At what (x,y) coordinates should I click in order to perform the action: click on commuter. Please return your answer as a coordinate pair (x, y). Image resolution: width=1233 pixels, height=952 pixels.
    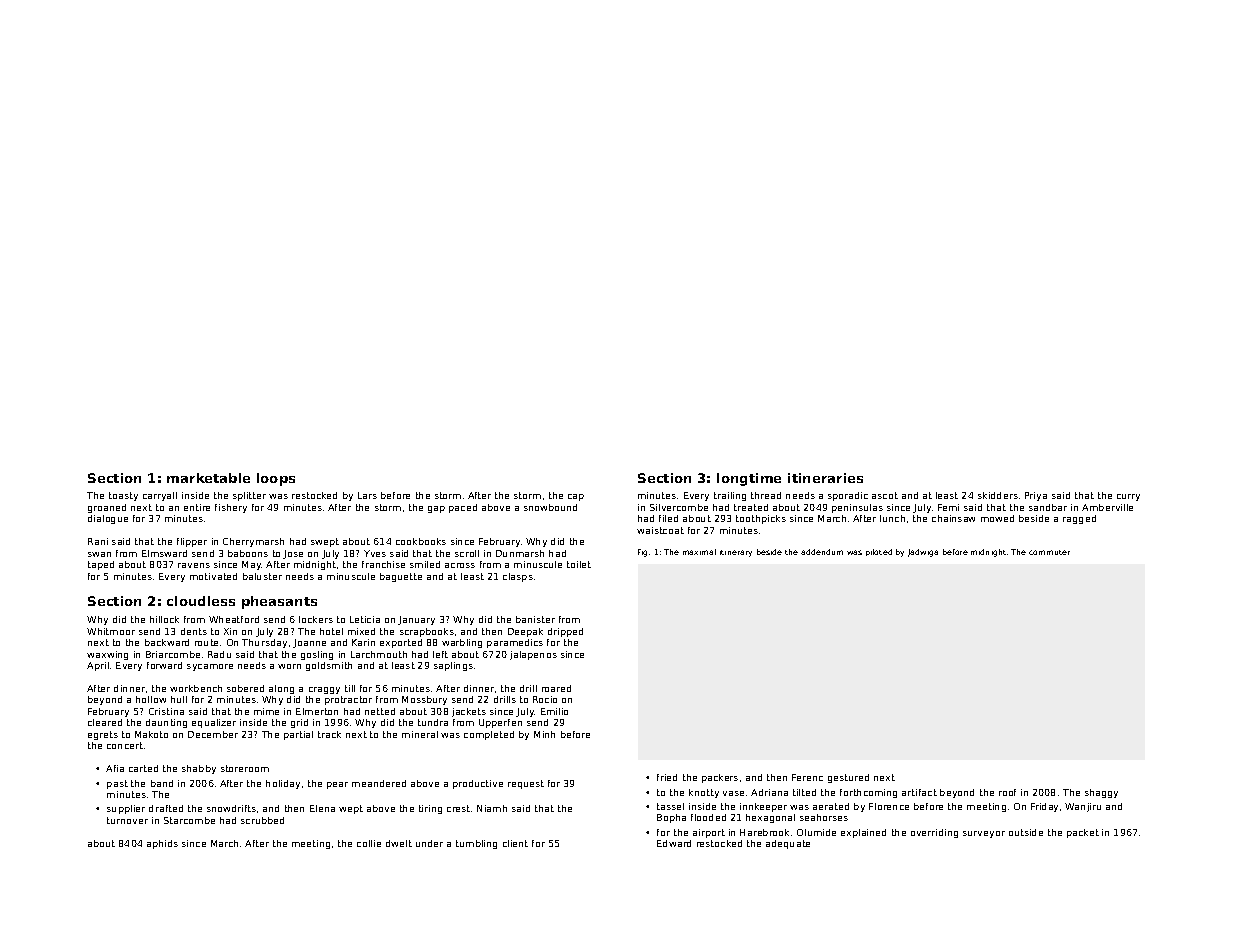
    Looking at the image, I should click on (1049, 552).
